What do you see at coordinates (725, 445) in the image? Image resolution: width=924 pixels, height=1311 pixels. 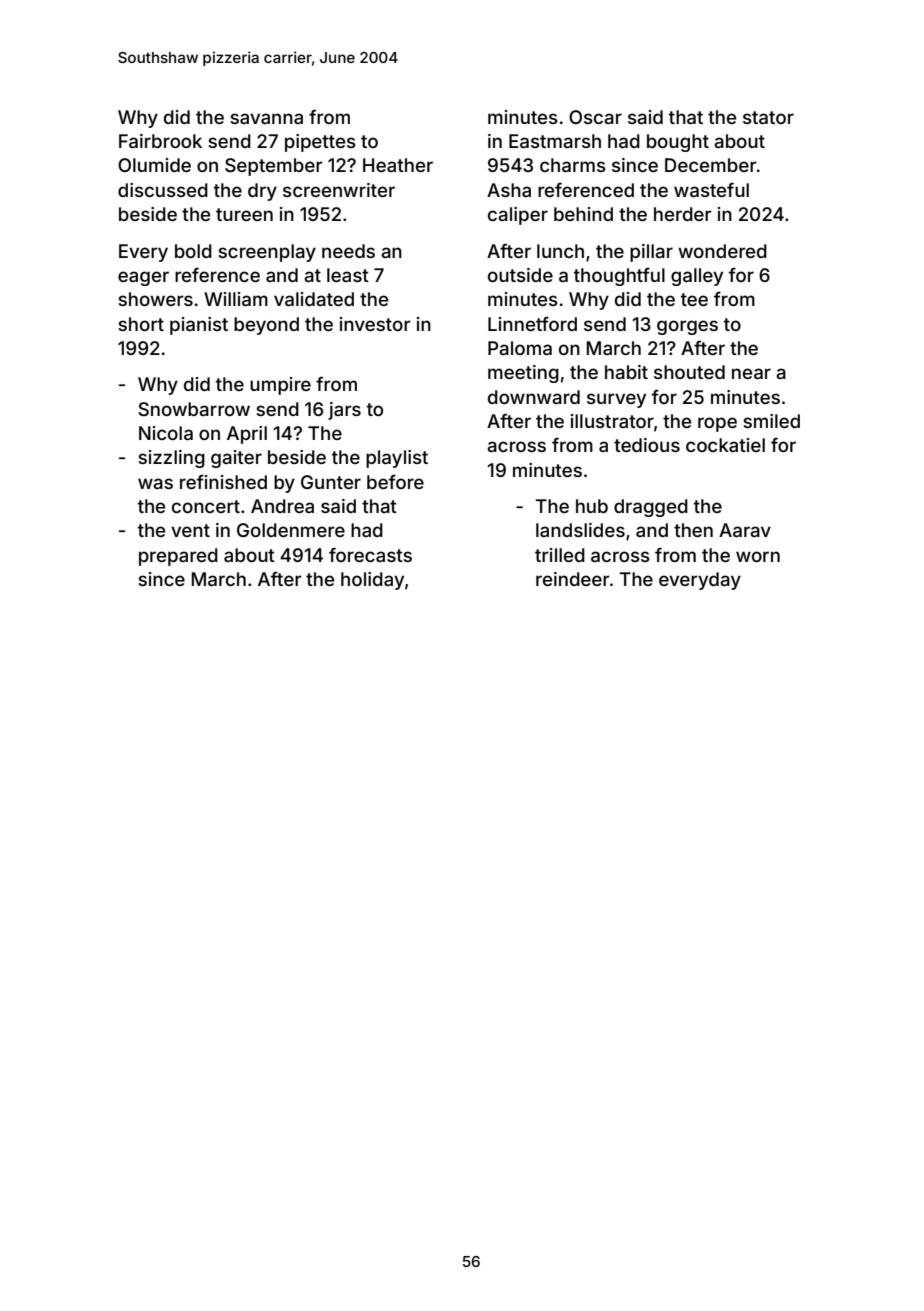 I see `cockatiel` at bounding box center [725, 445].
